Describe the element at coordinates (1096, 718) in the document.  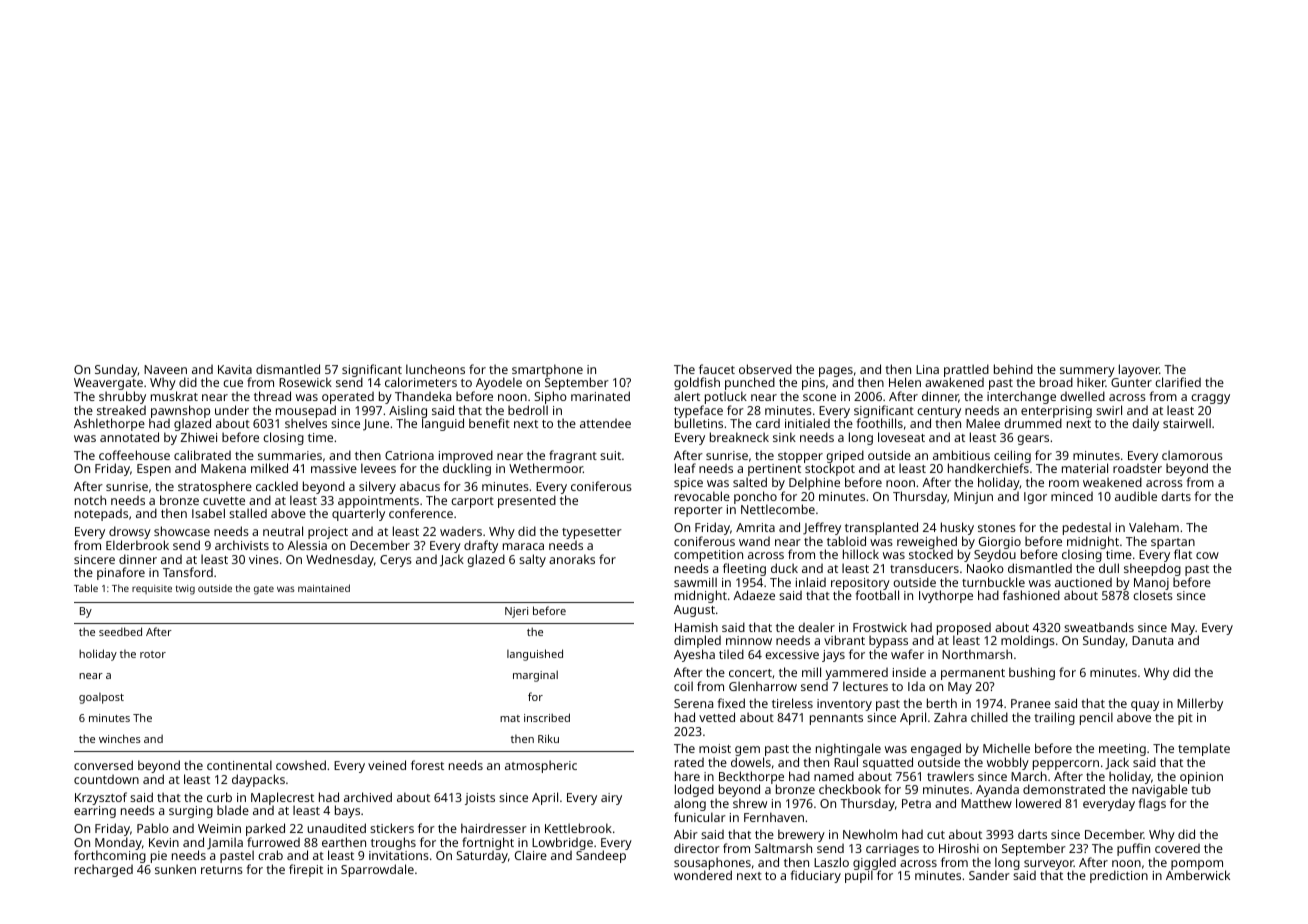
I see `pencil` at that location.
